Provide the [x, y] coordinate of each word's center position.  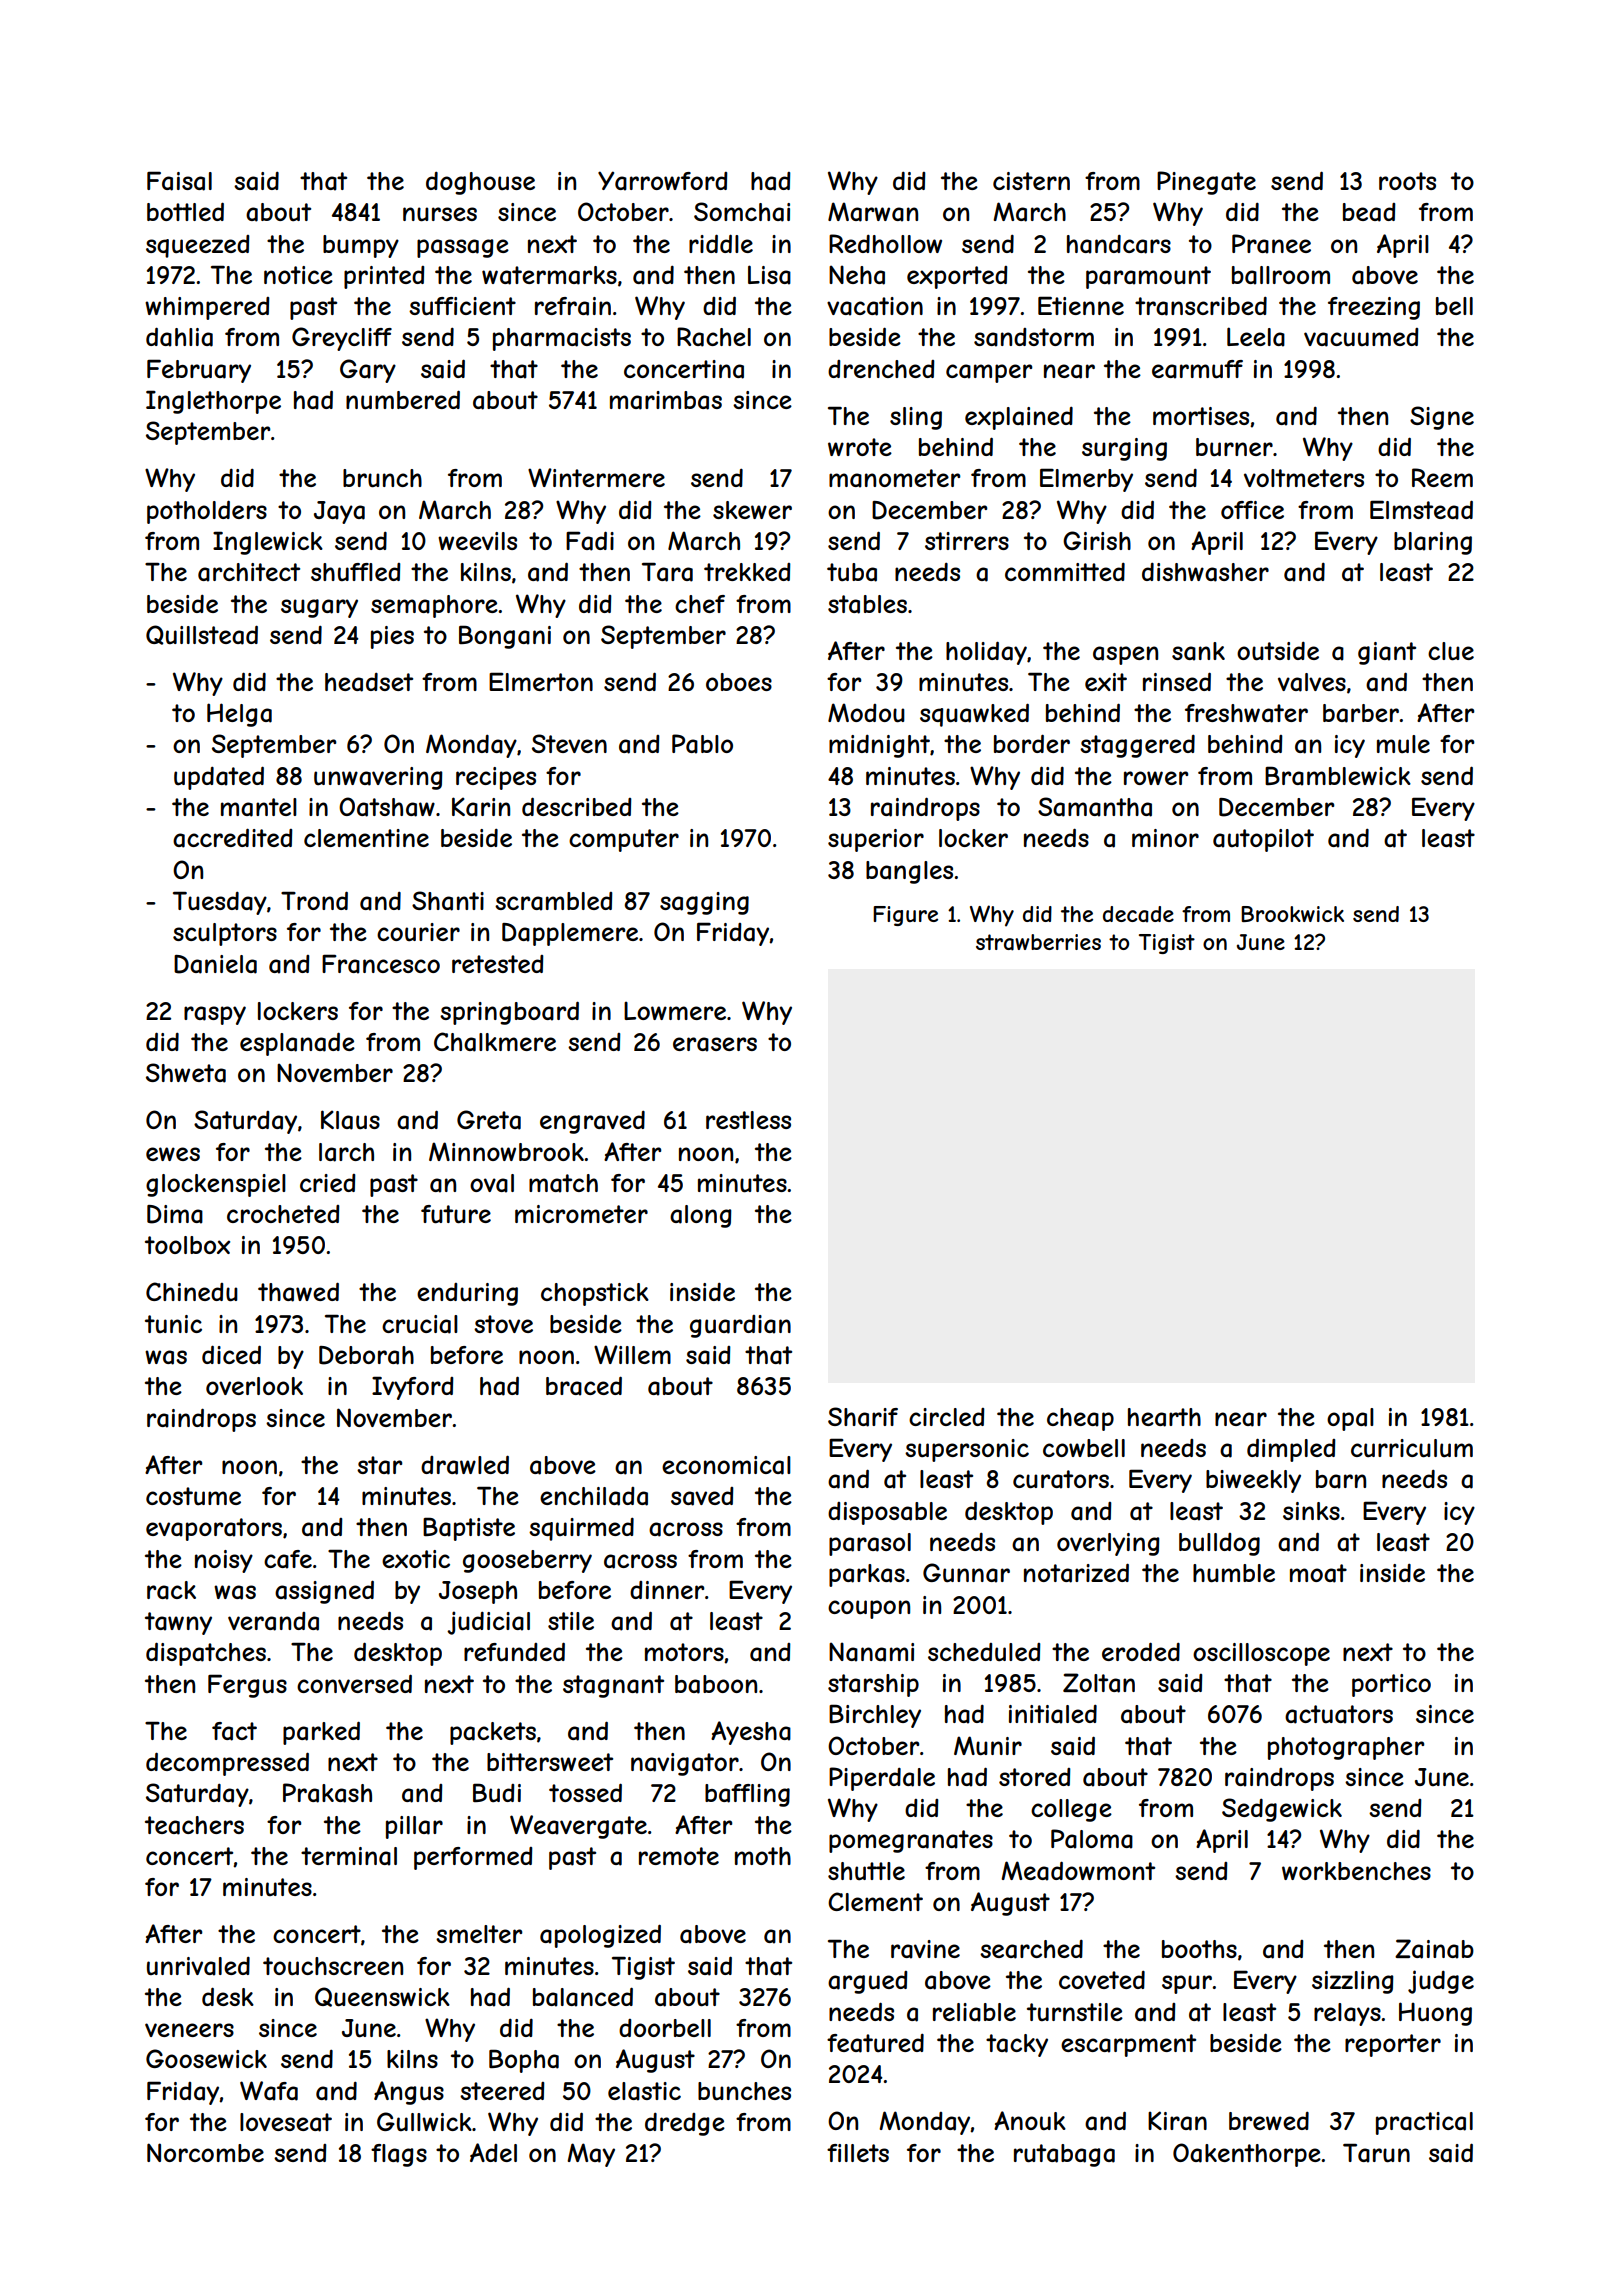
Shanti [448, 901]
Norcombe [205, 2152]
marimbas [666, 400]
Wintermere [596, 477]
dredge [685, 2124]
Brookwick [1292, 914]
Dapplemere [570, 934]
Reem [1442, 477]
